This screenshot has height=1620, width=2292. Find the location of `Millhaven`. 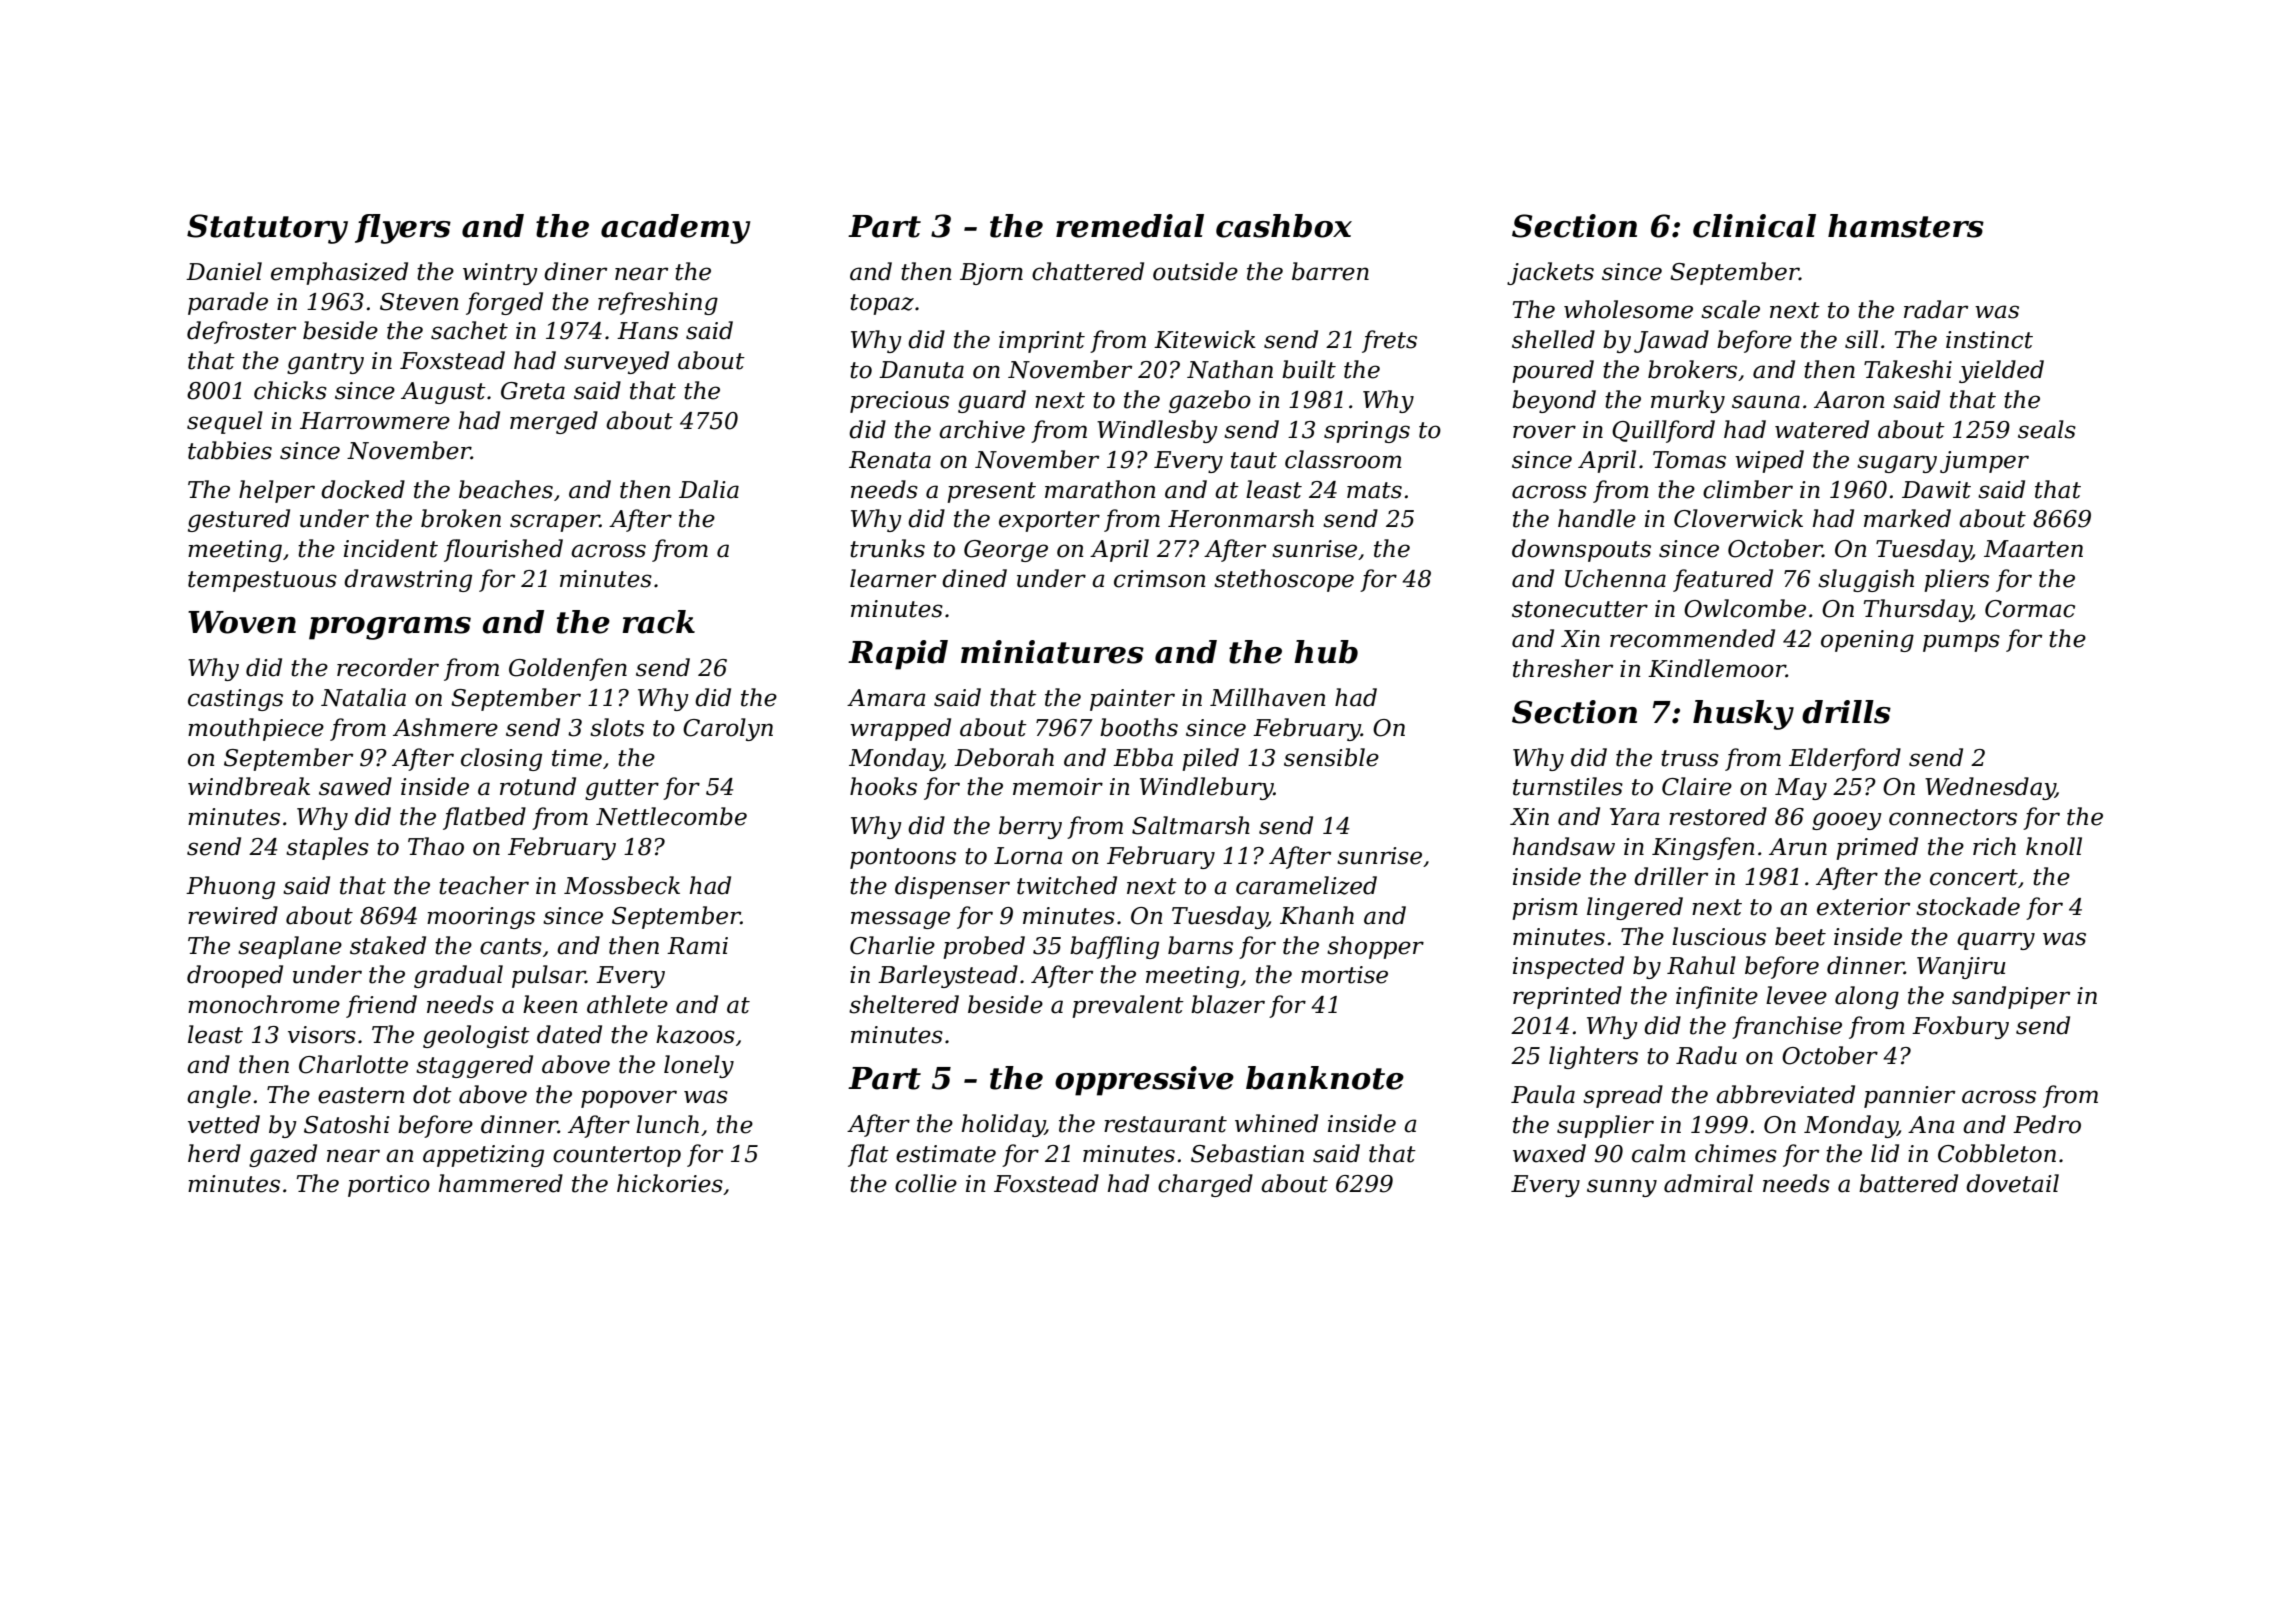

Millhaven is located at coordinates (1268, 697).
